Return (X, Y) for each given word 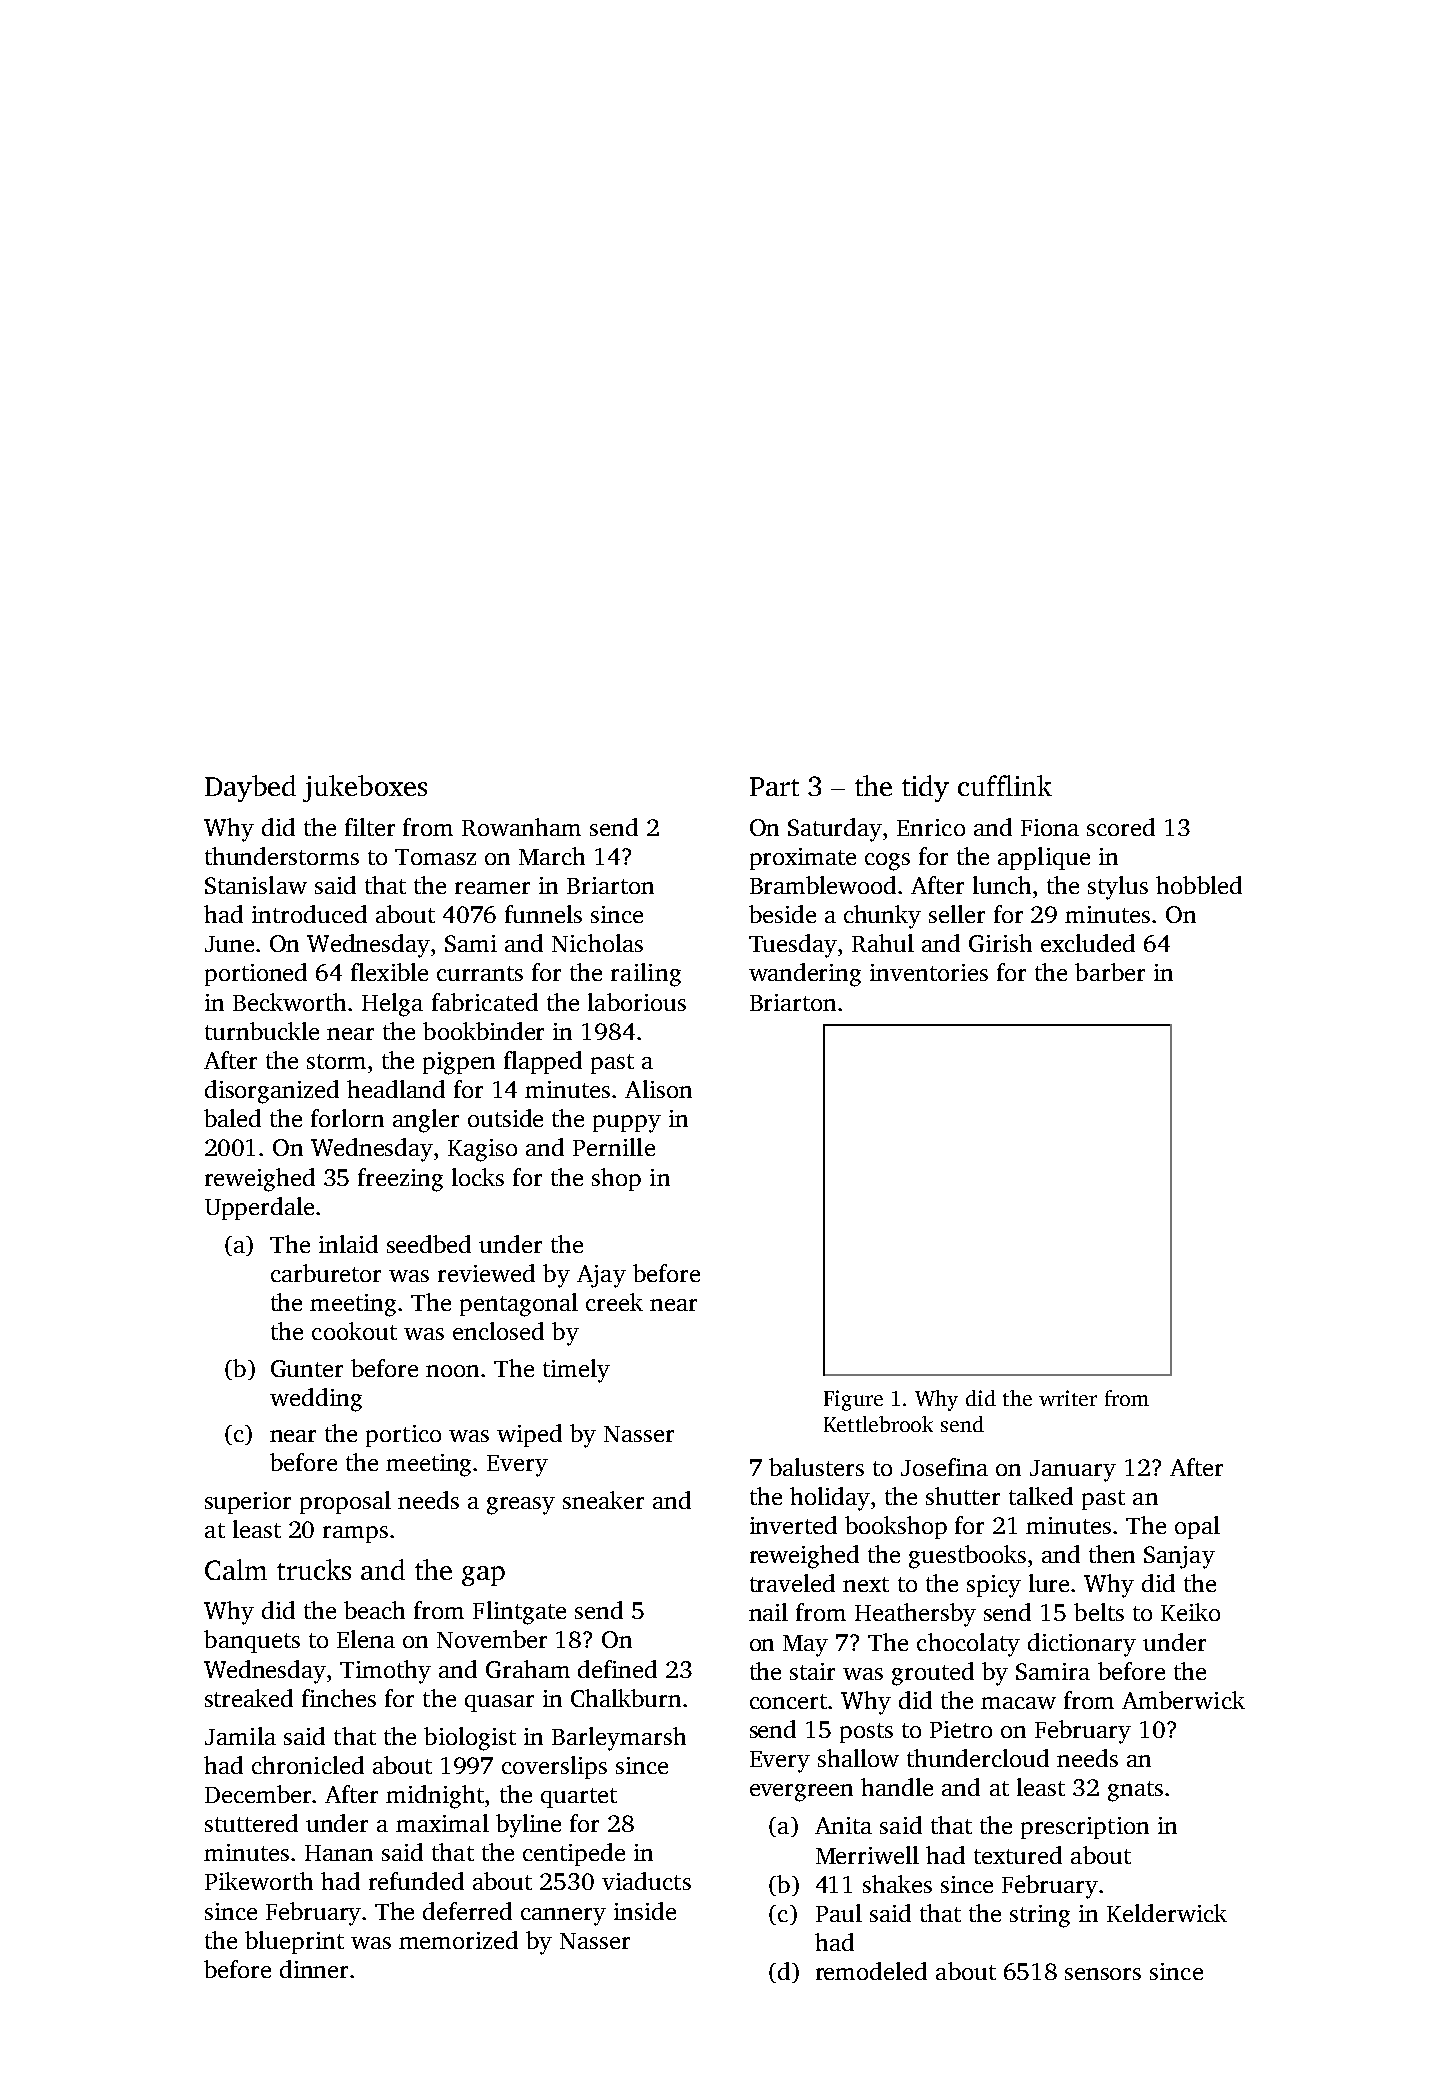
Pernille (614, 1147)
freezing (400, 1180)
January (1073, 1471)
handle (897, 1787)
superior (248, 1503)
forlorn (347, 1118)
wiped (529, 1435)
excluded (1088, 943)
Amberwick (1183, 1700)
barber (1110, 972)
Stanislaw (256, 885)
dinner (314, 1969)
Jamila (240, 1736)
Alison (658, 1089)
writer (1068, 1398)
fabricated (485, 1002)
